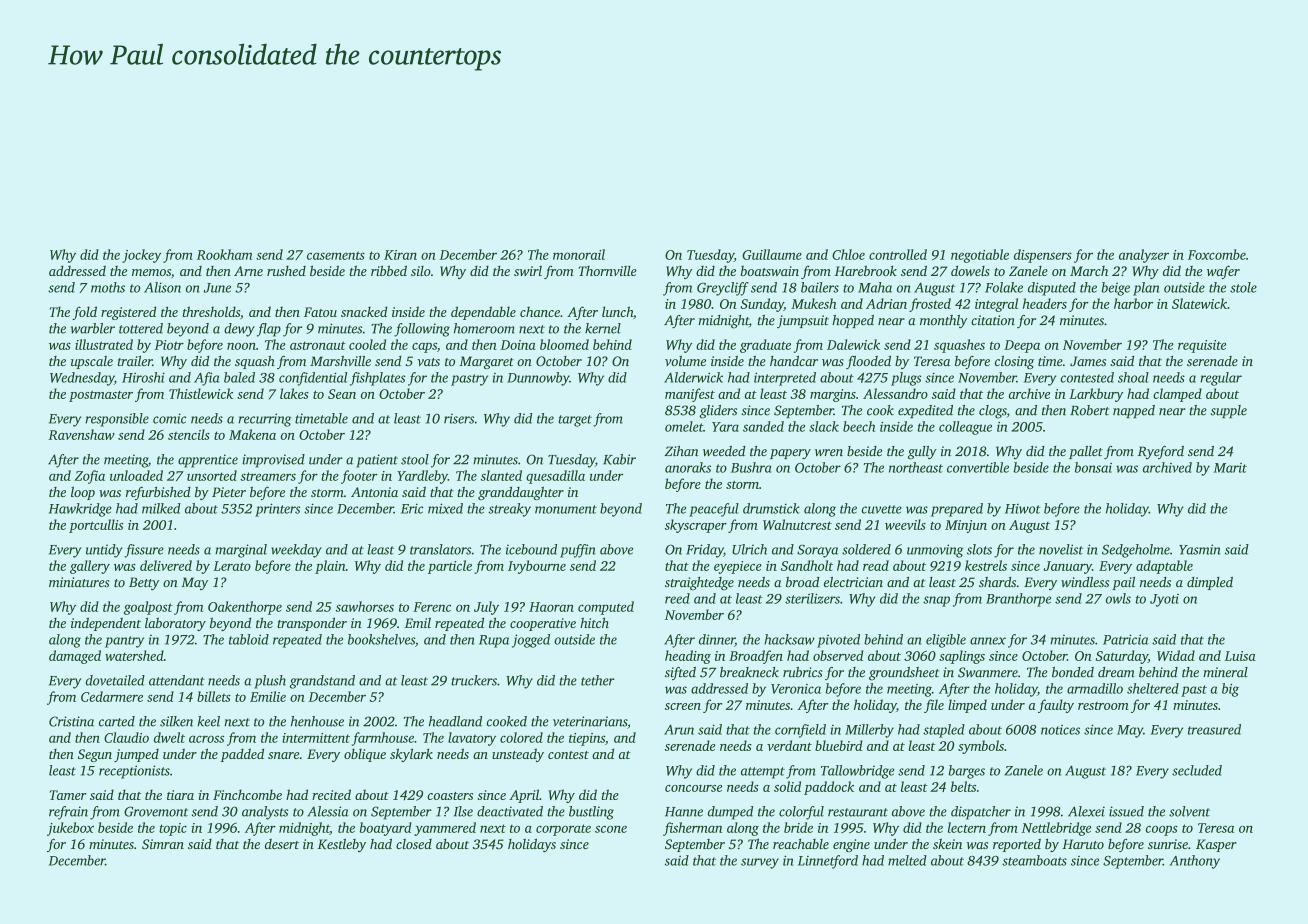 Image resolution: width=1308 pixels, height=924 pixels. I want to click on clogs, so click(993, 412).
